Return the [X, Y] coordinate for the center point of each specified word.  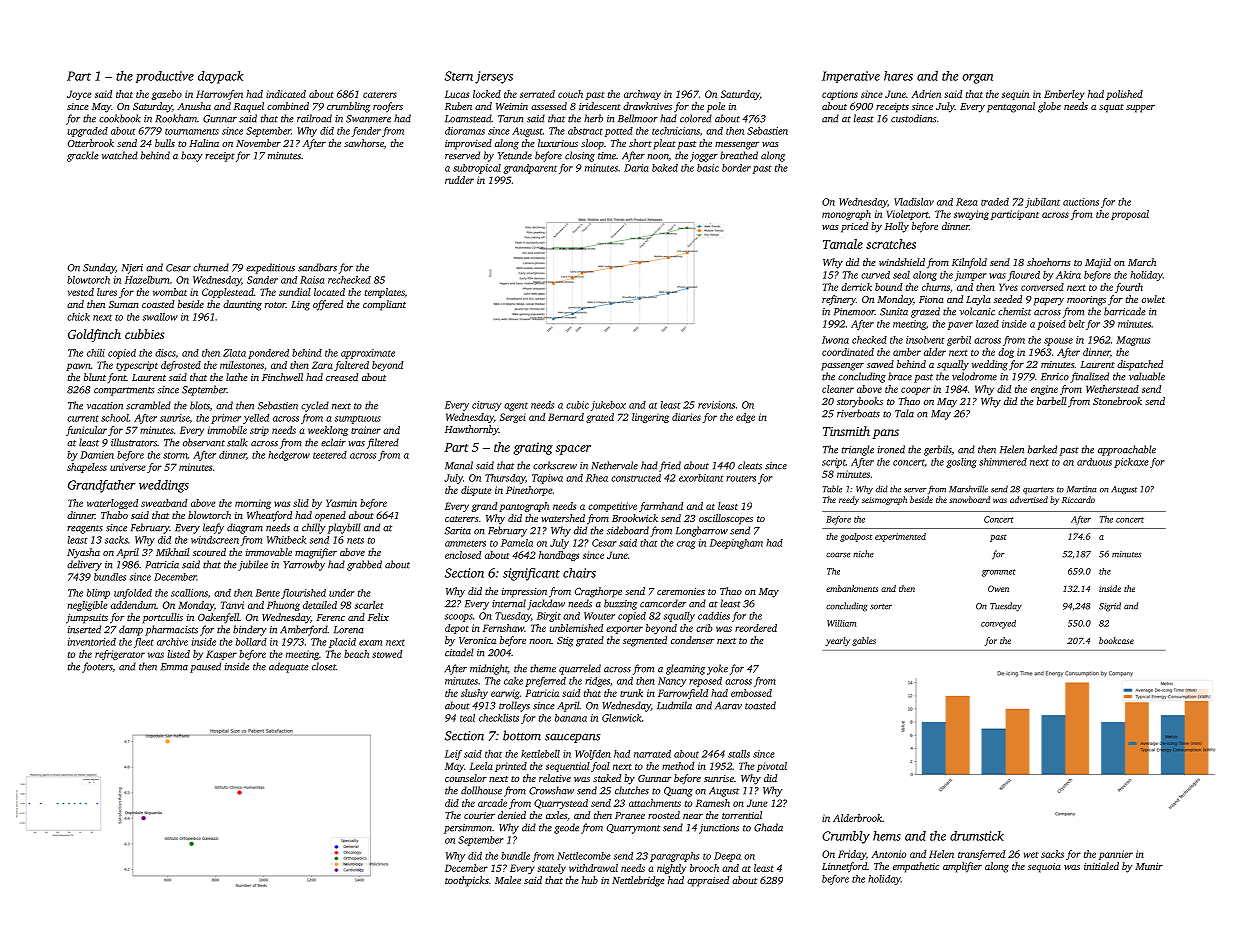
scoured [209, 552]
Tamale [843, 244]
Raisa [312, 280]
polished [1124, 95]
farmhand [661, 507]
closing [580, 156]
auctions [1081, 202]
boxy [191, 156]
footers [97, 667]
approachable [1127, 450]
